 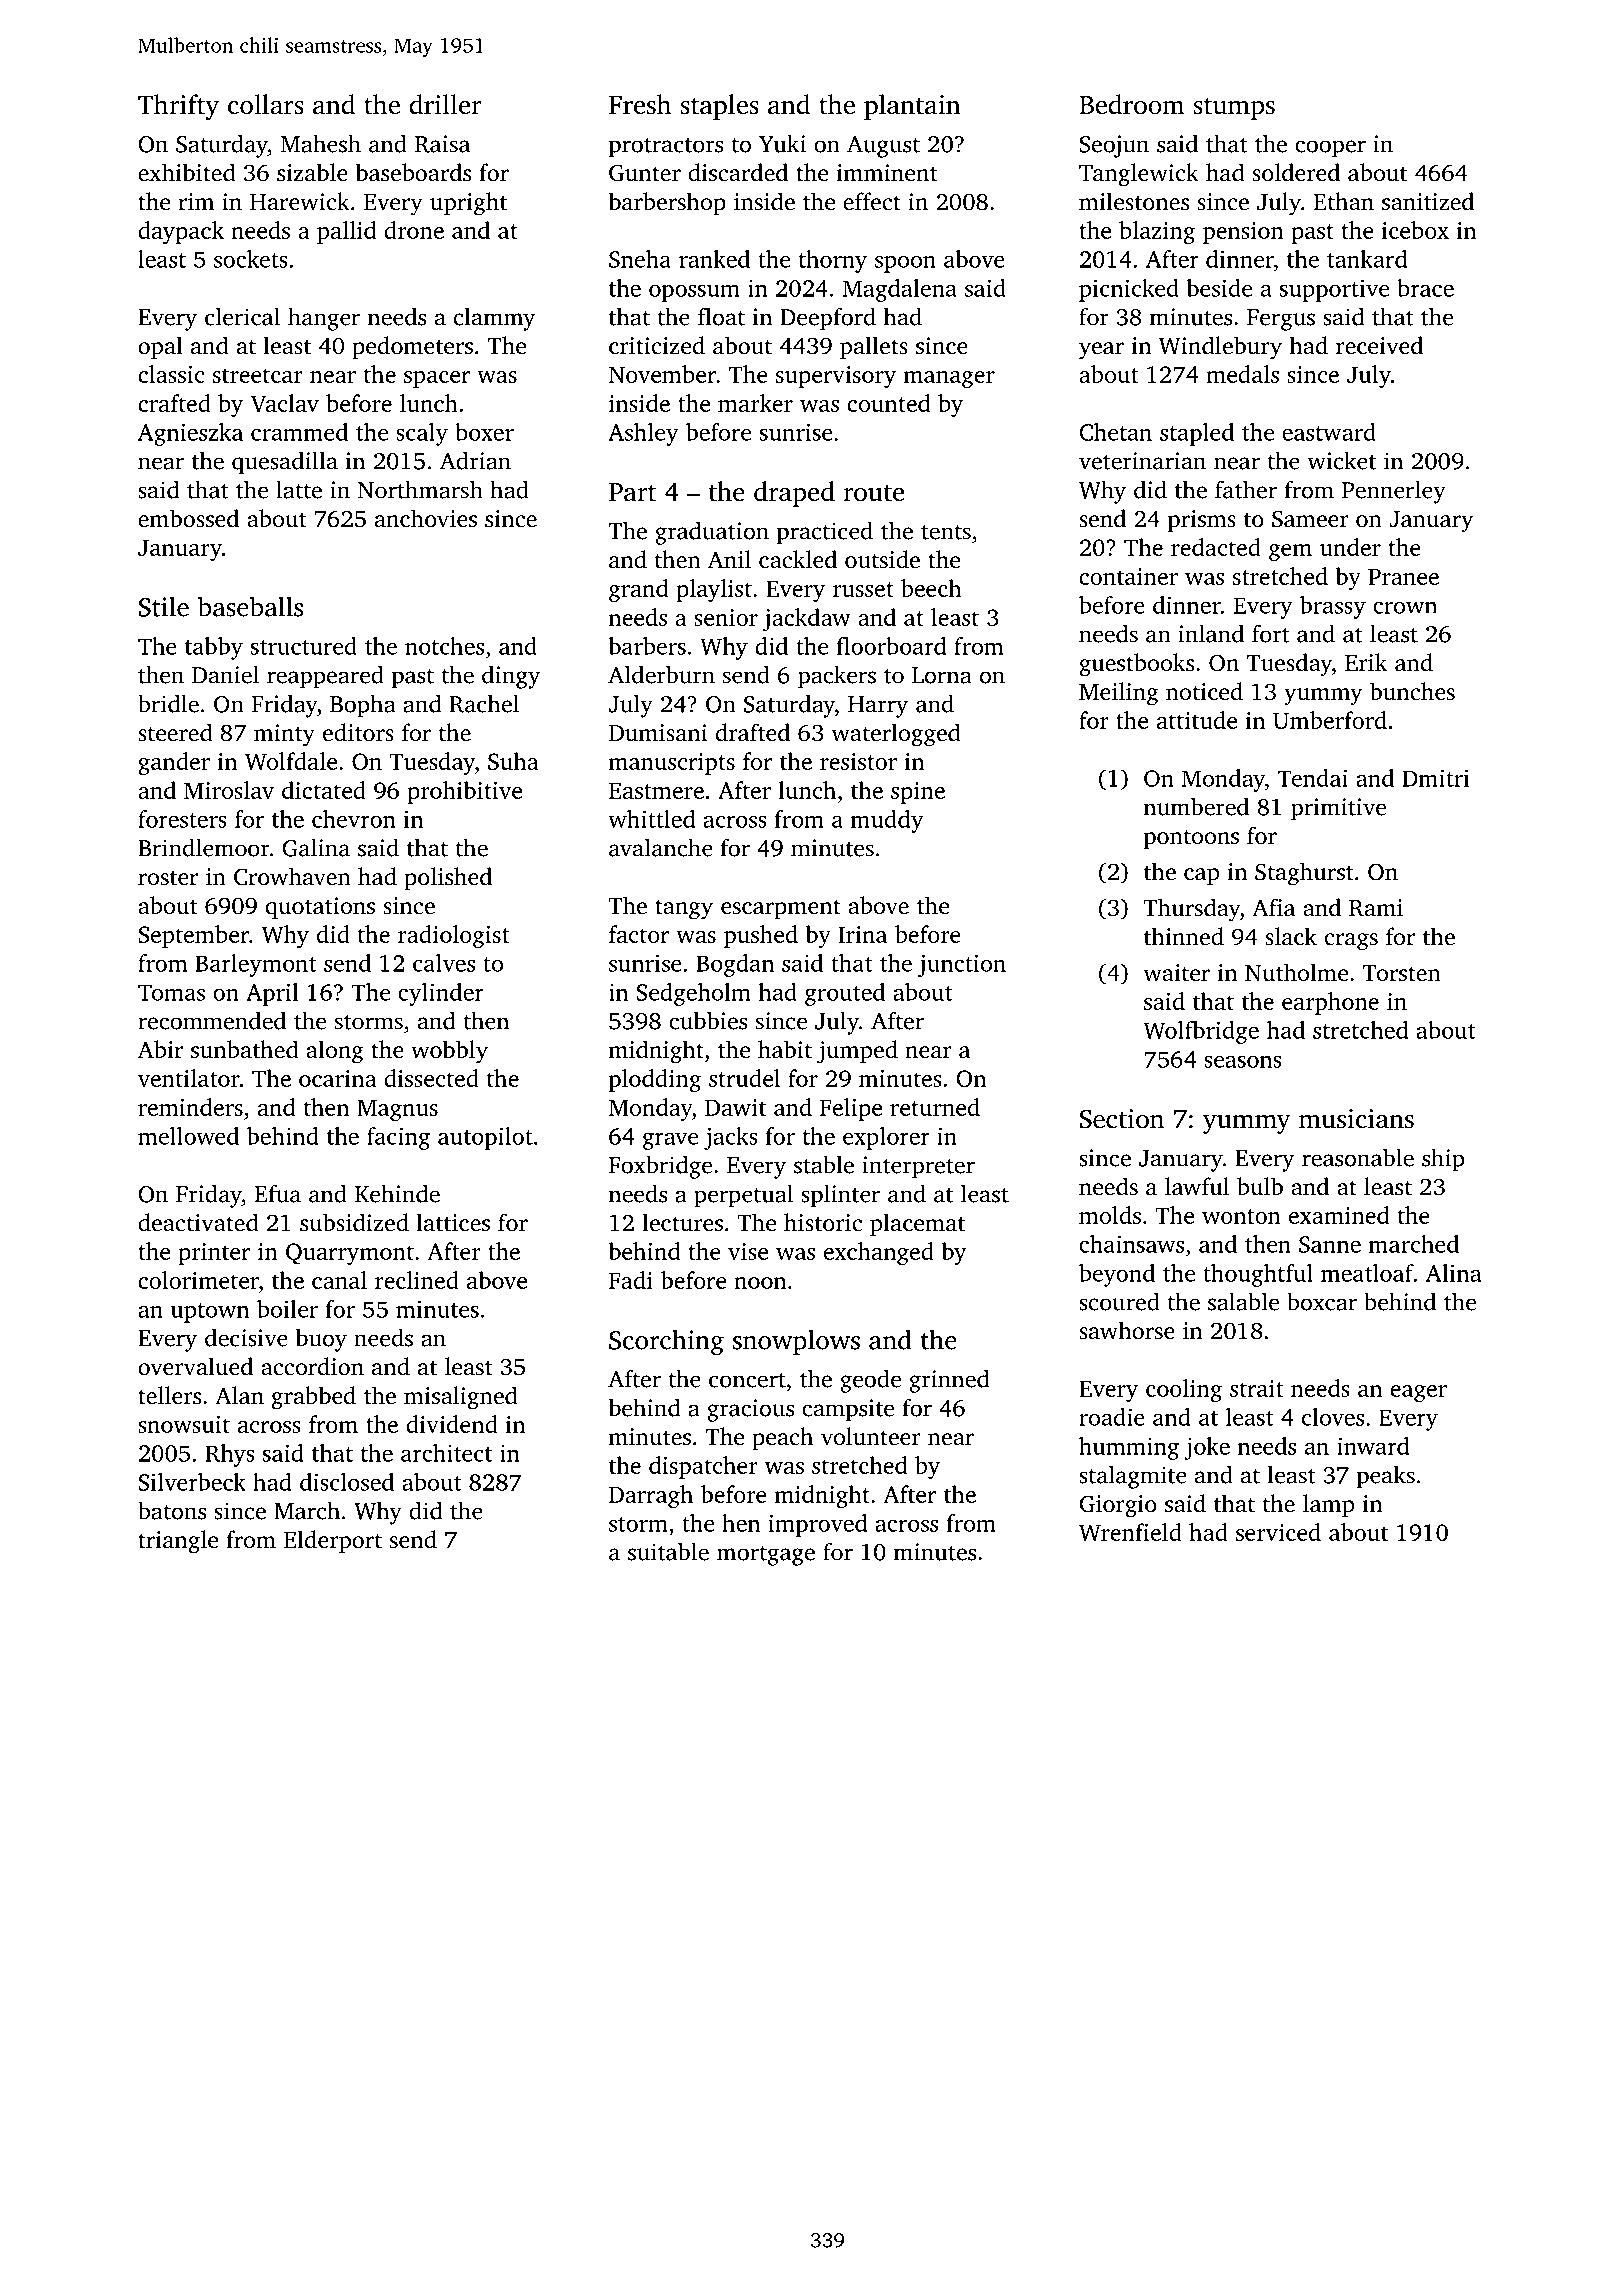 What do you see at coordinates (1184, 1390) in the image?
I see `cooling` at bounding box center [1184, 1390].
